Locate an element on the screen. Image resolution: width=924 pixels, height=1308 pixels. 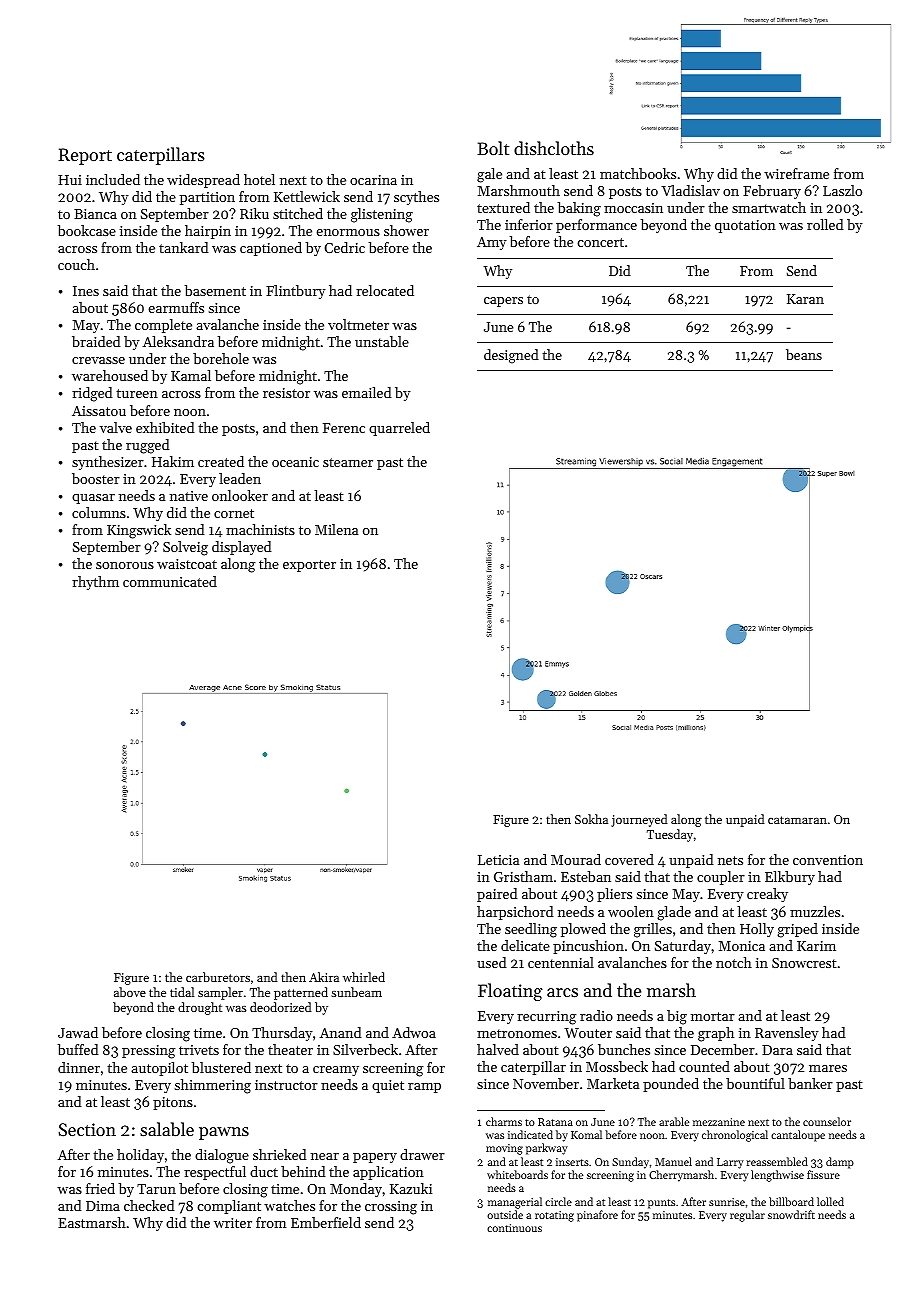
whirled is located at coordinates (364, 977).
